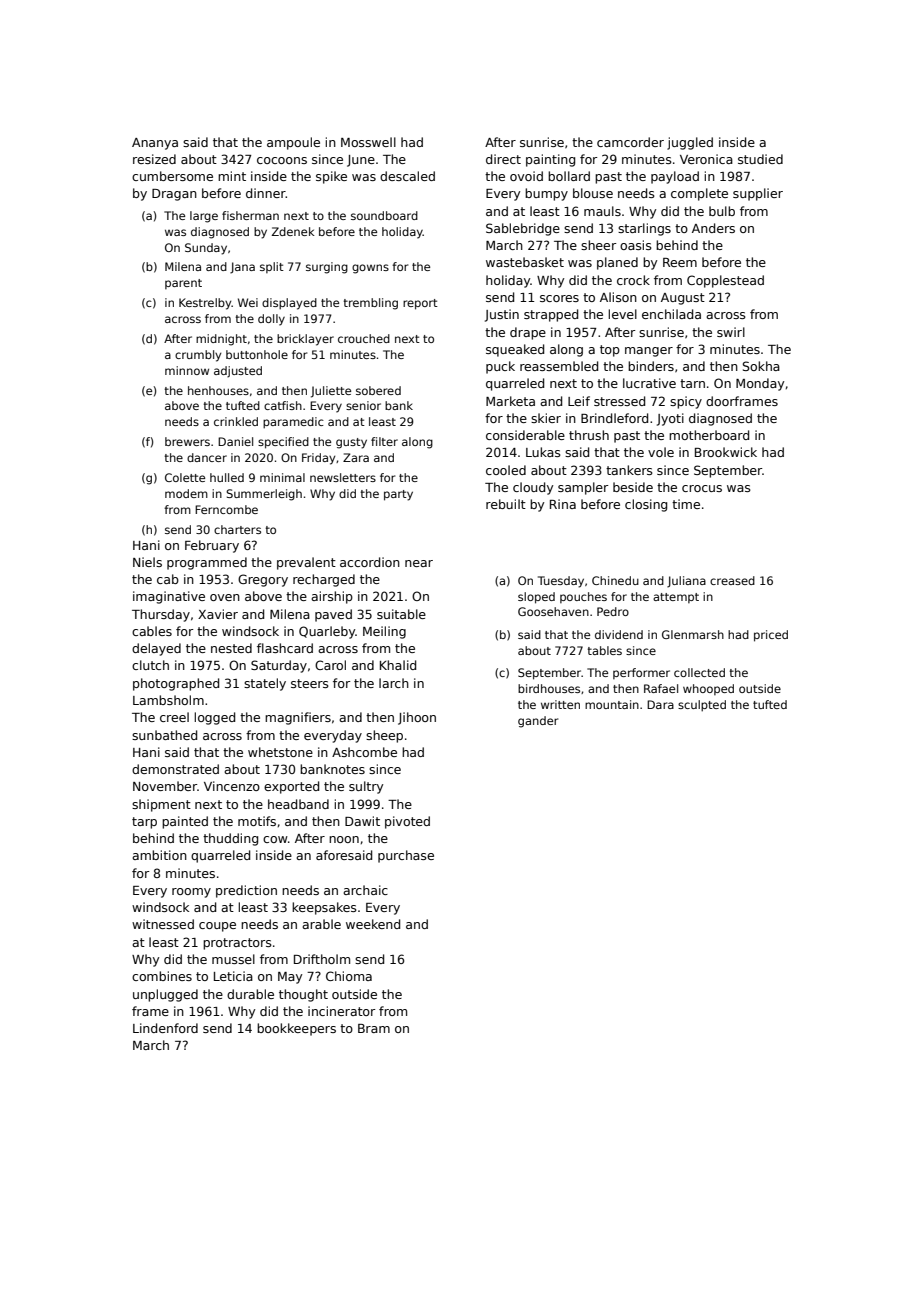  What do you see at coordinates (760, 159) in the screenshot?
I see `studied` at bounding box center [760, 159].
